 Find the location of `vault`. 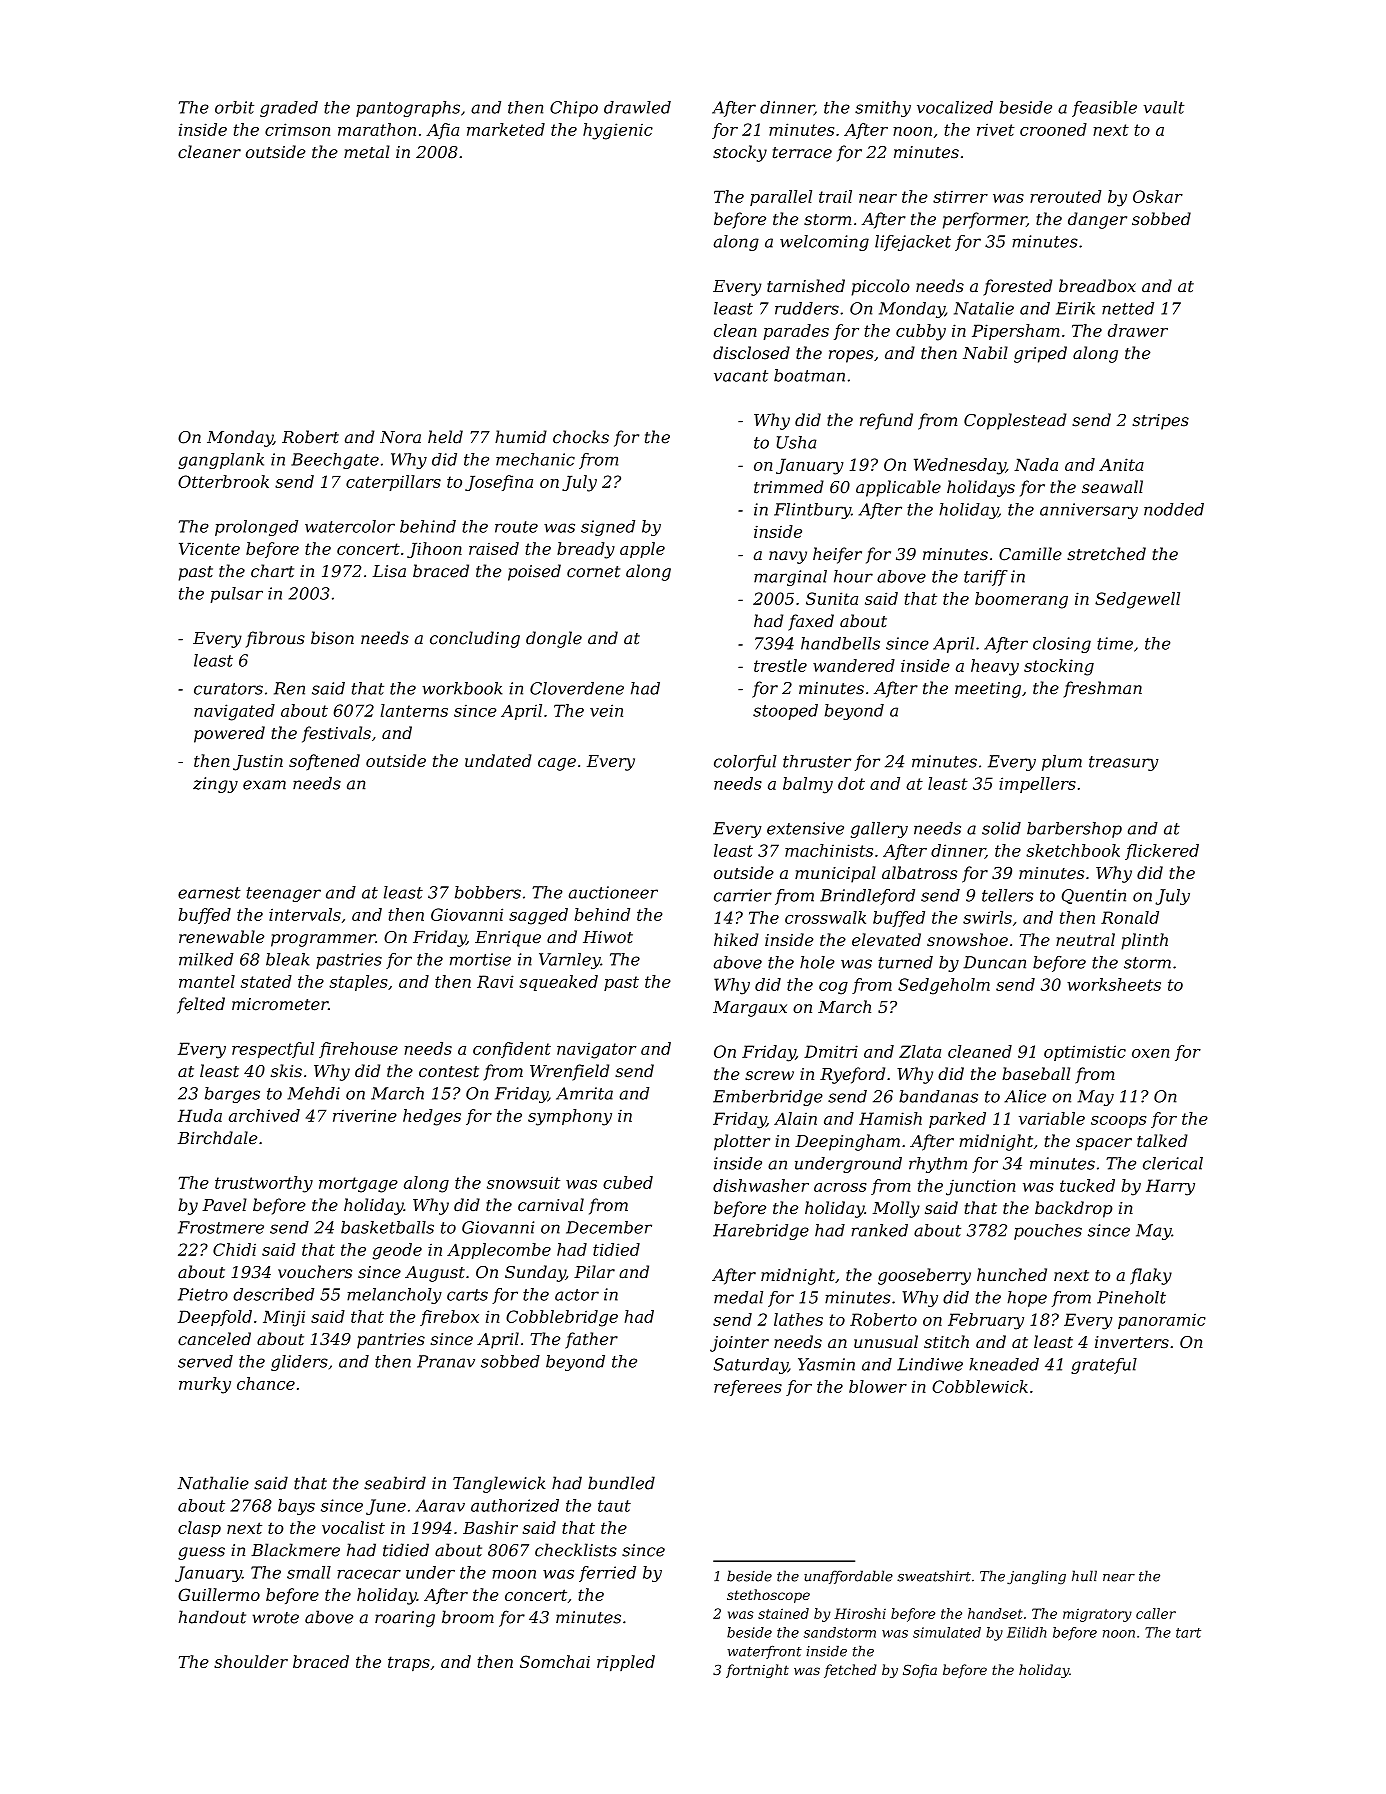

vault is located at coordinates (1164, 107).
